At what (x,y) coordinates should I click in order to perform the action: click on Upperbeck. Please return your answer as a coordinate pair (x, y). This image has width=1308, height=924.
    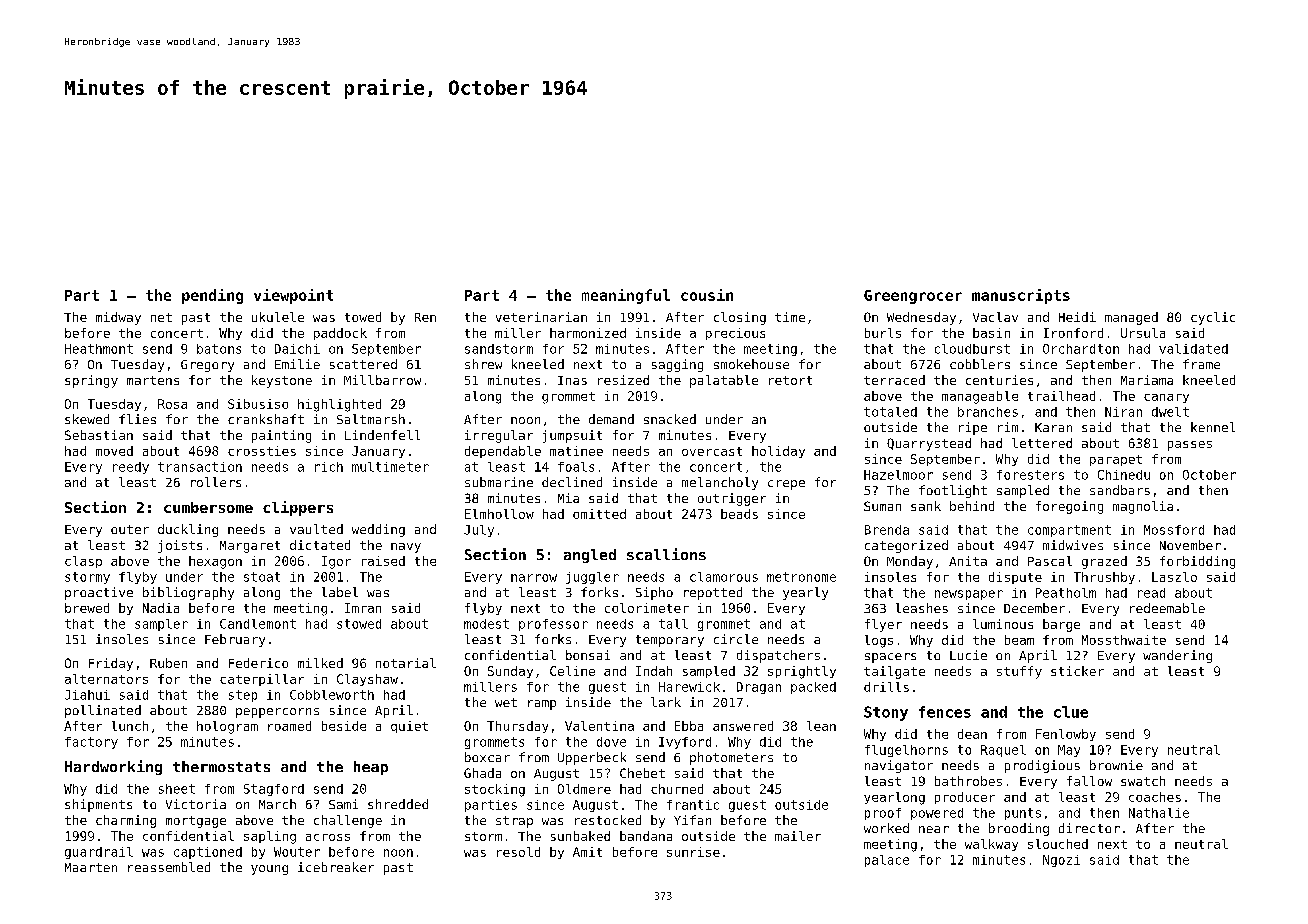
    Looking at the image, I should click on (592, 758).
